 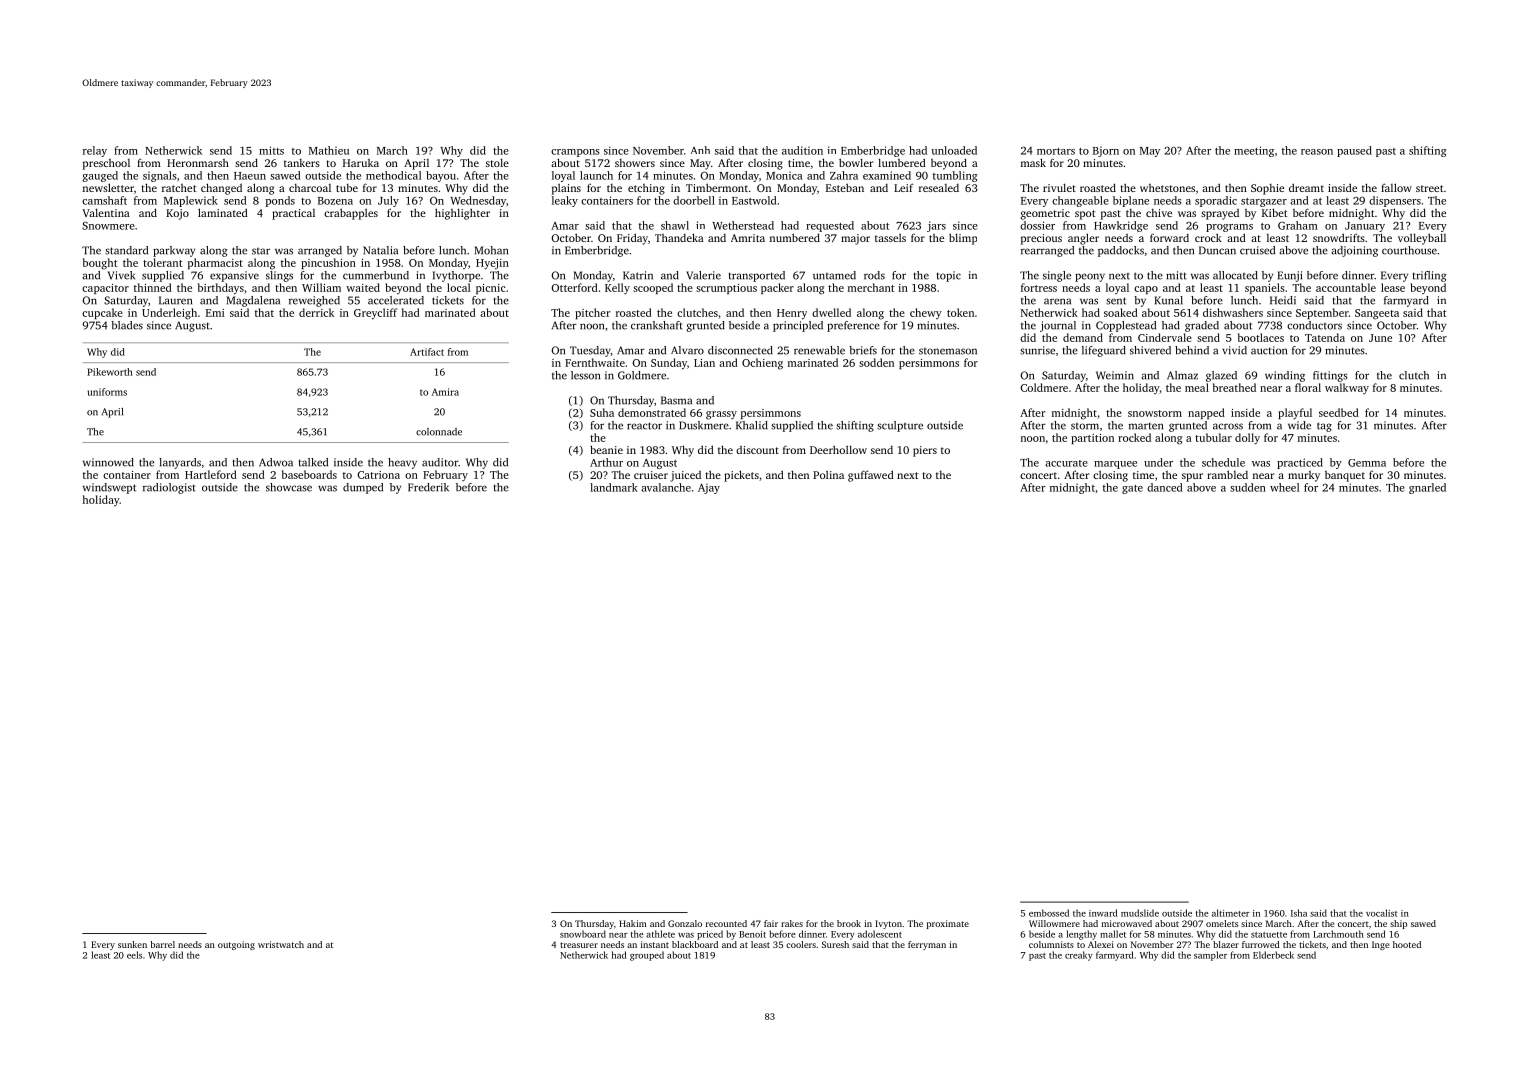 What do you see at coordinates (1367, 463) in the document?
I see `Gemma` at bounding box center [1367, 463].
